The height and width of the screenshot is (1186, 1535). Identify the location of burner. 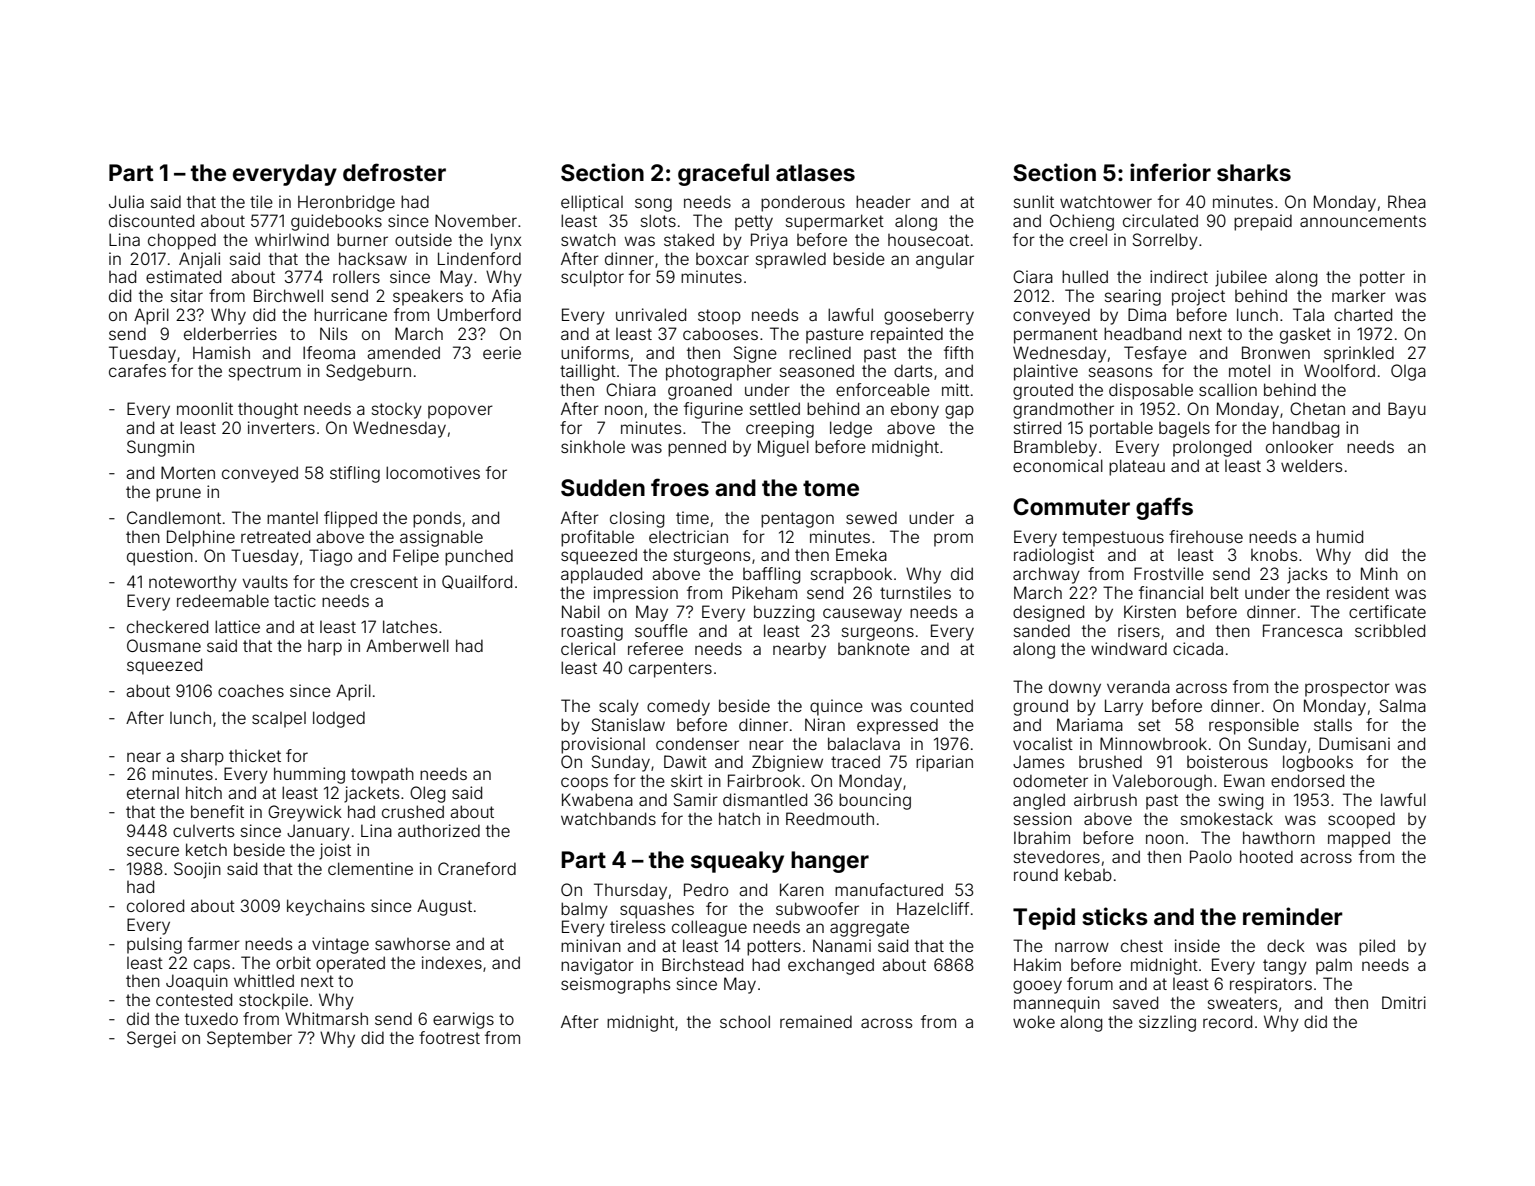
(362, 239).
